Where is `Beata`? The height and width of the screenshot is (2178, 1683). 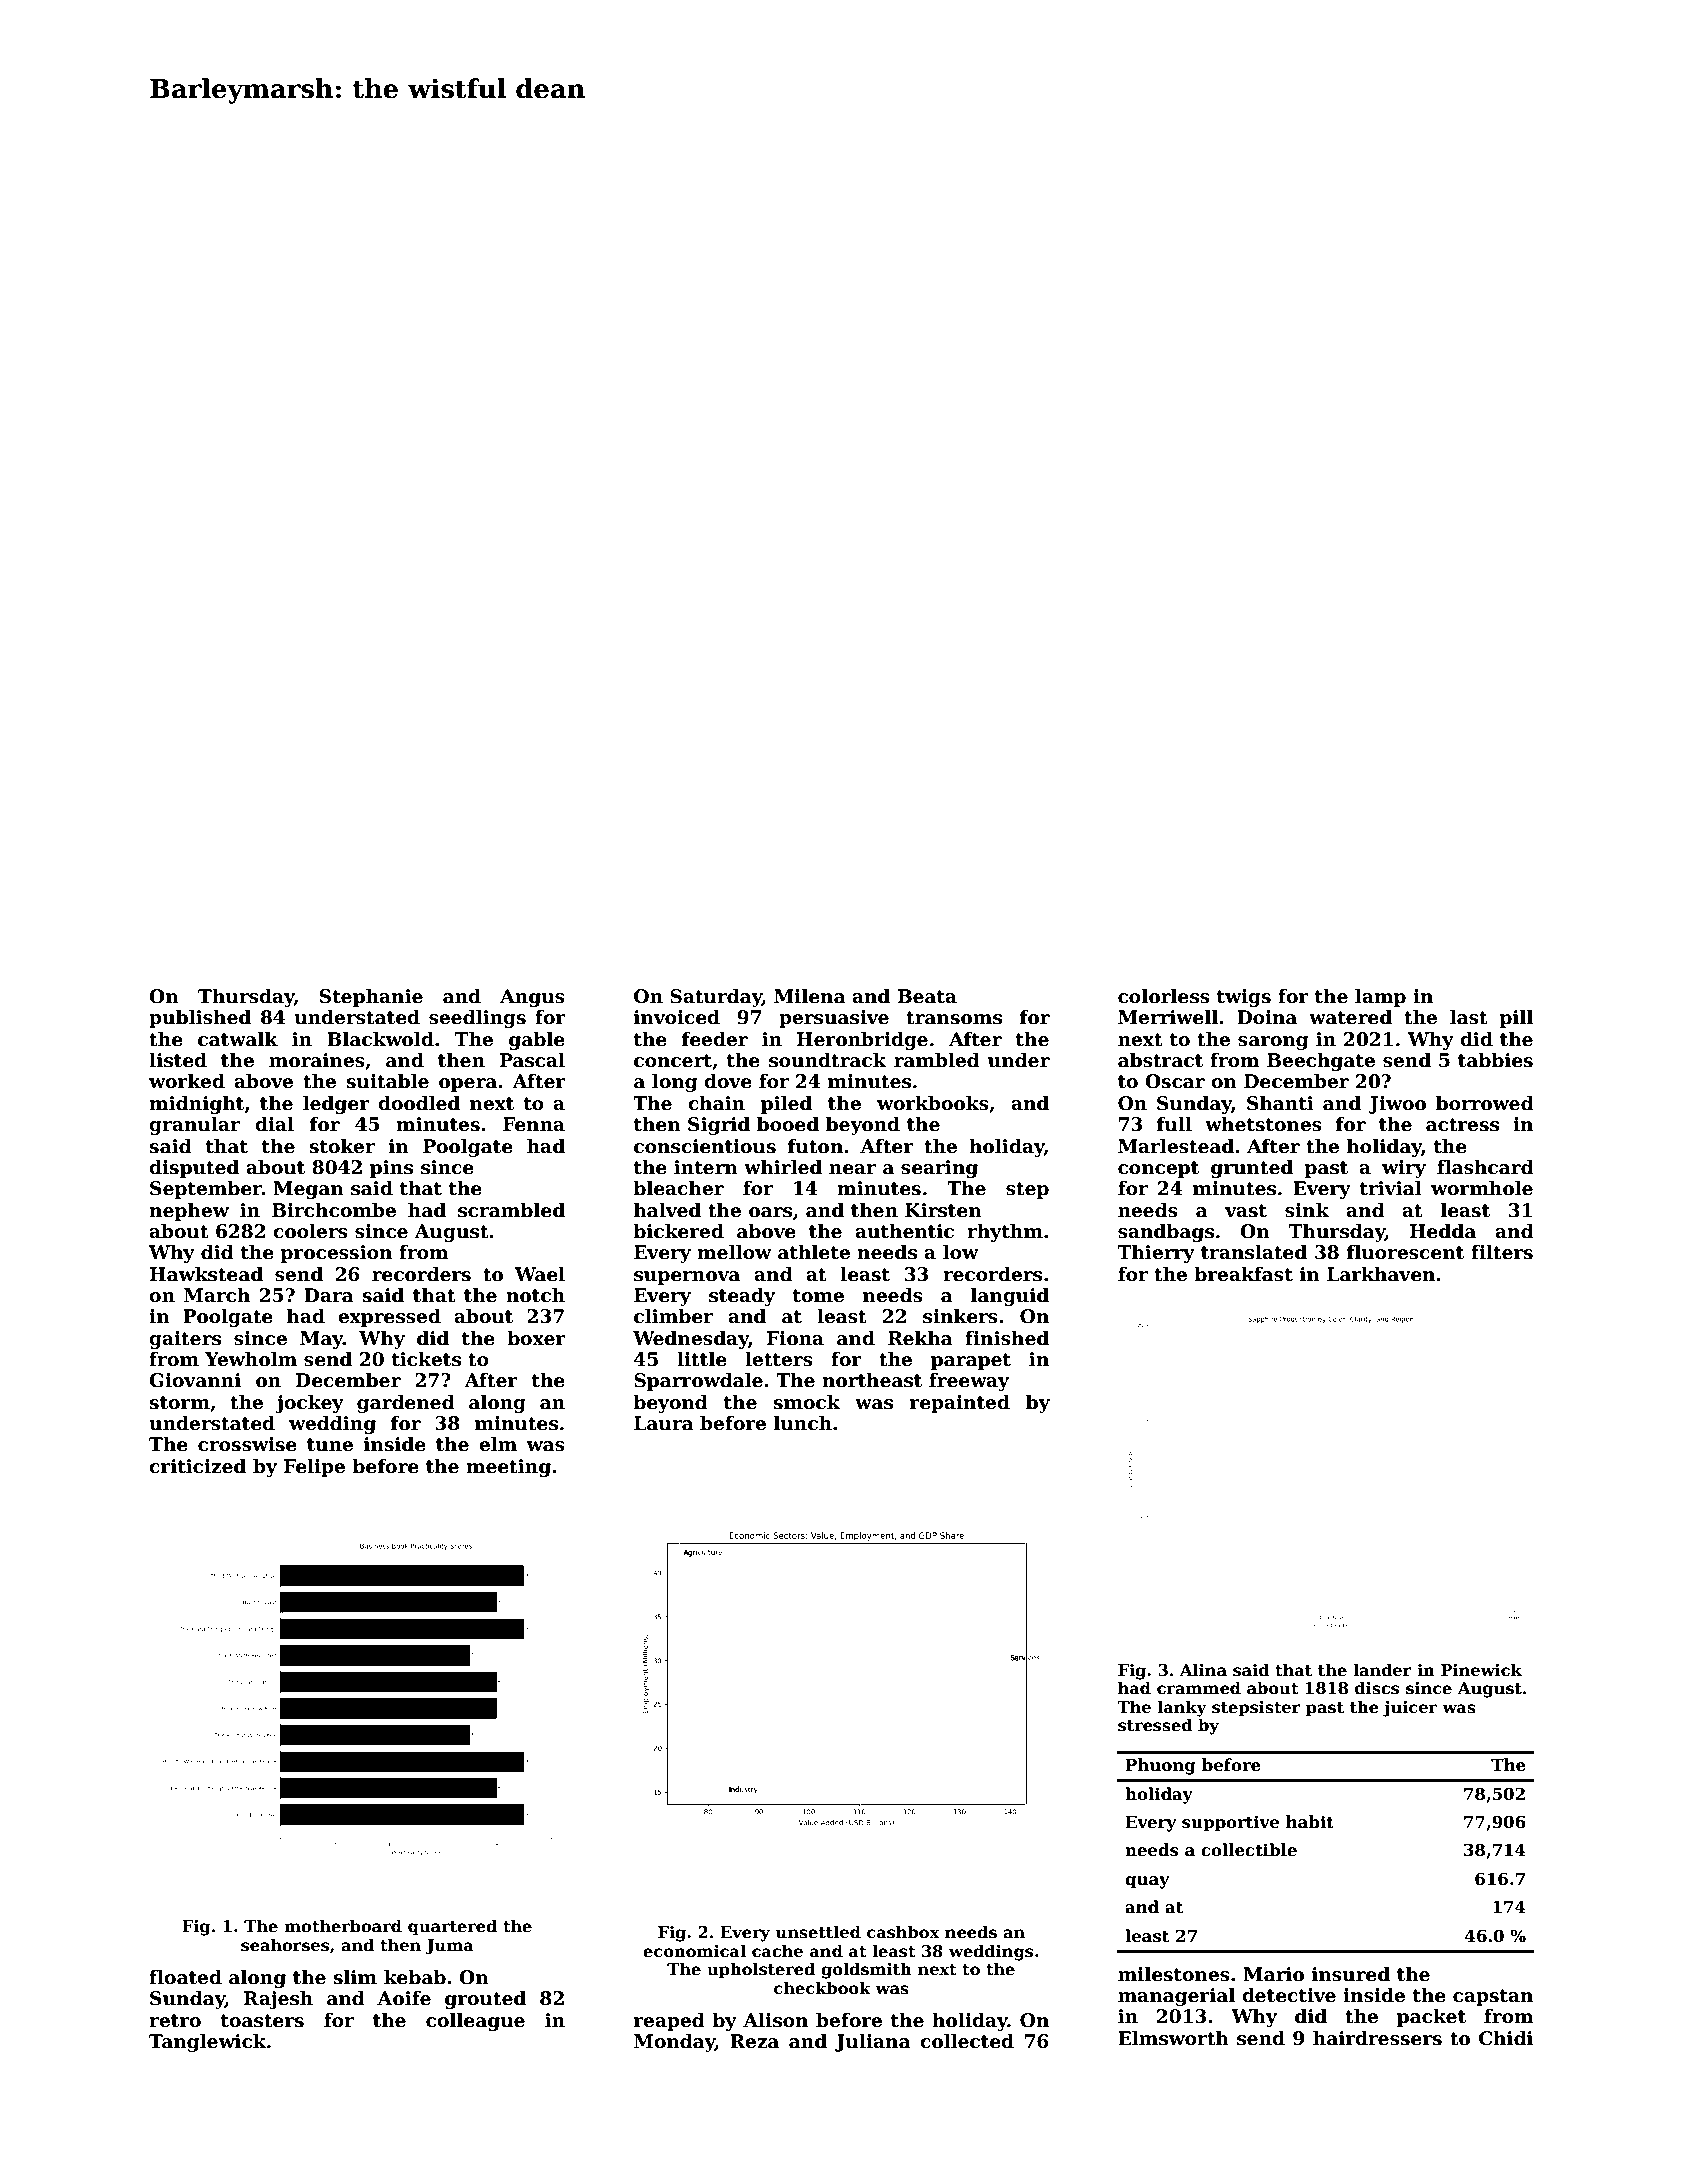
Beata is located at coordinates (927, 996).
